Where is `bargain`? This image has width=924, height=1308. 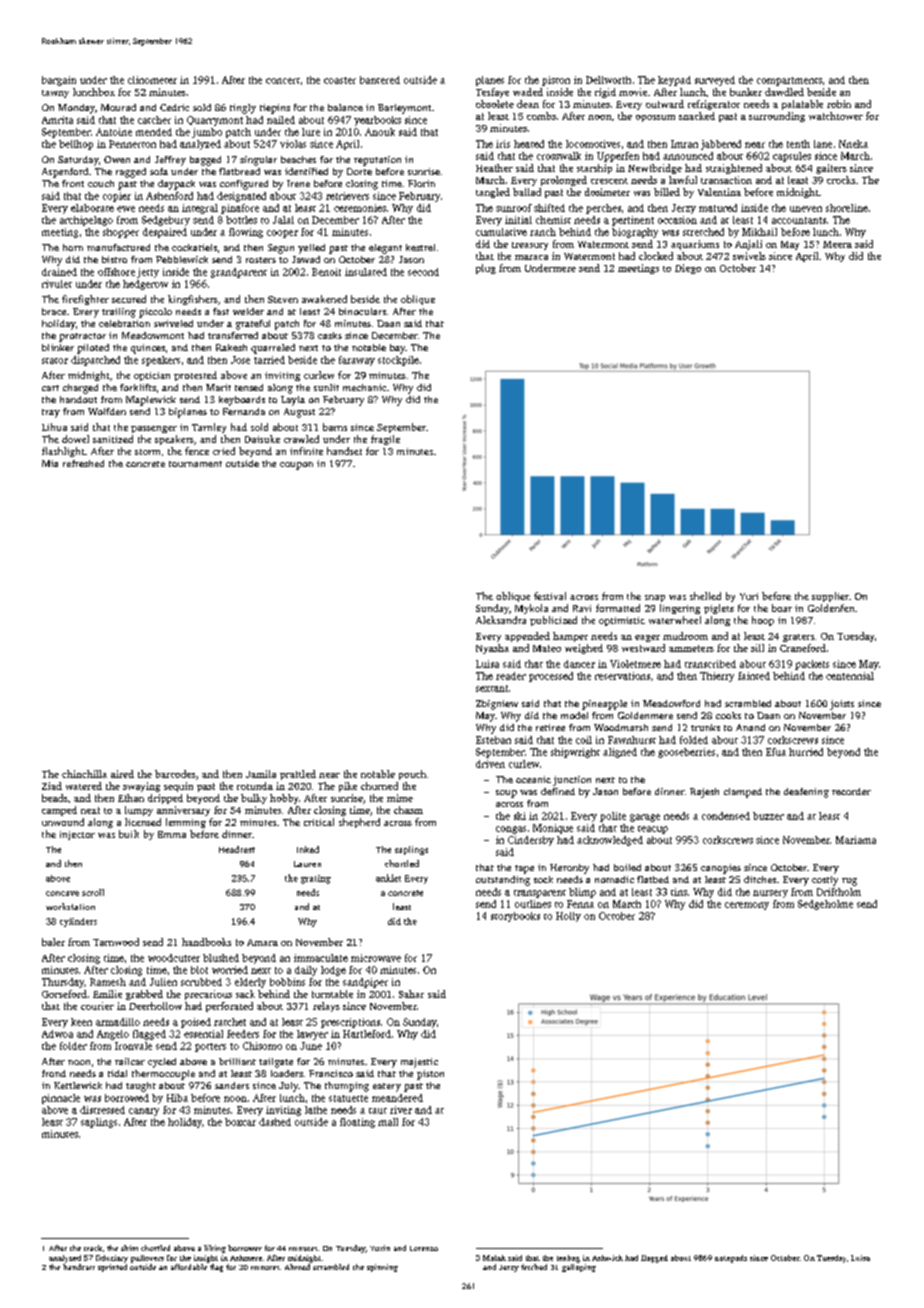
bargain is located at coordinates (59, 81).
